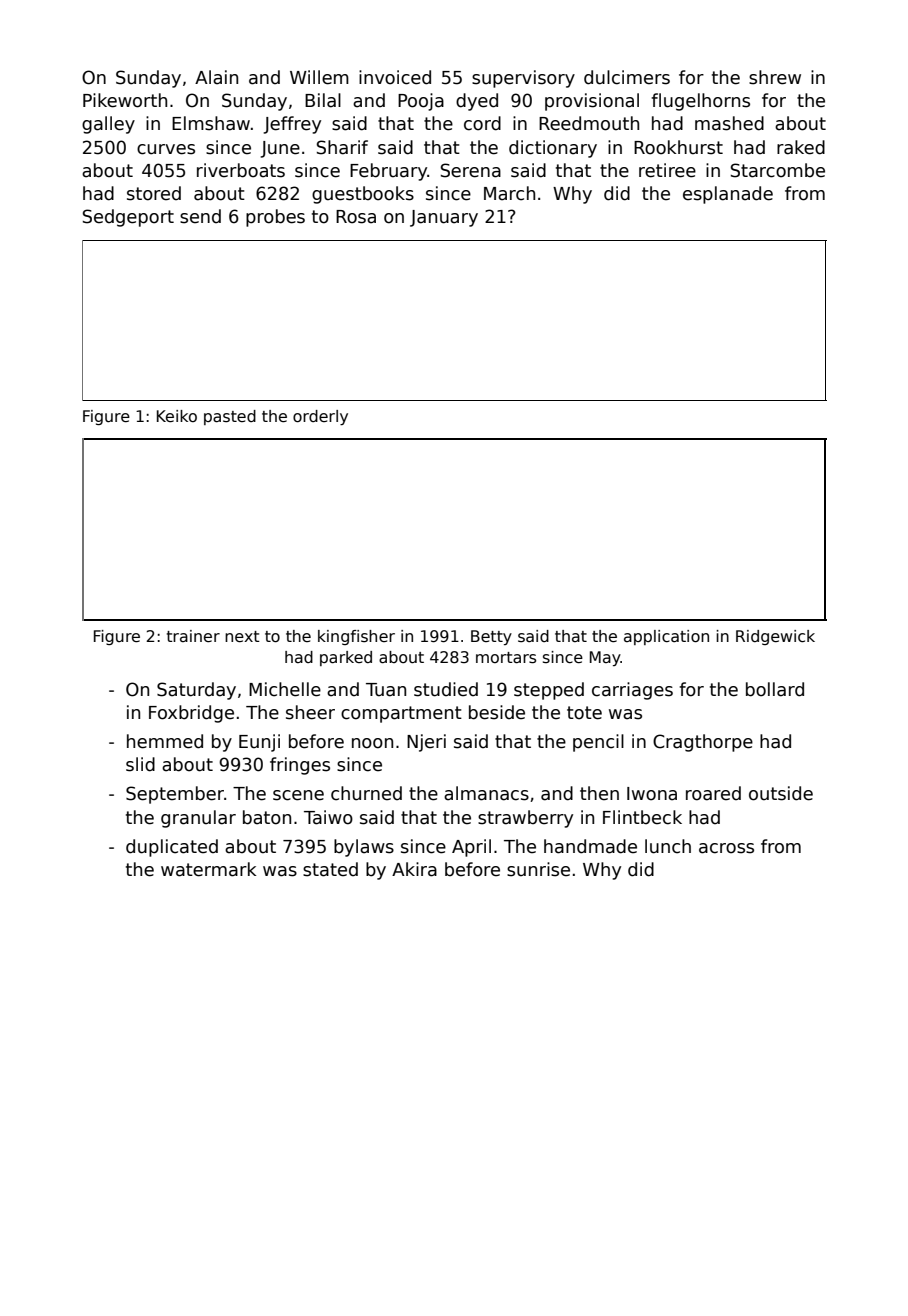 The image size is (908, 1316). Describe the element at coordinates (525, 819) in the screenshot. I see `strawberry` at that location.
